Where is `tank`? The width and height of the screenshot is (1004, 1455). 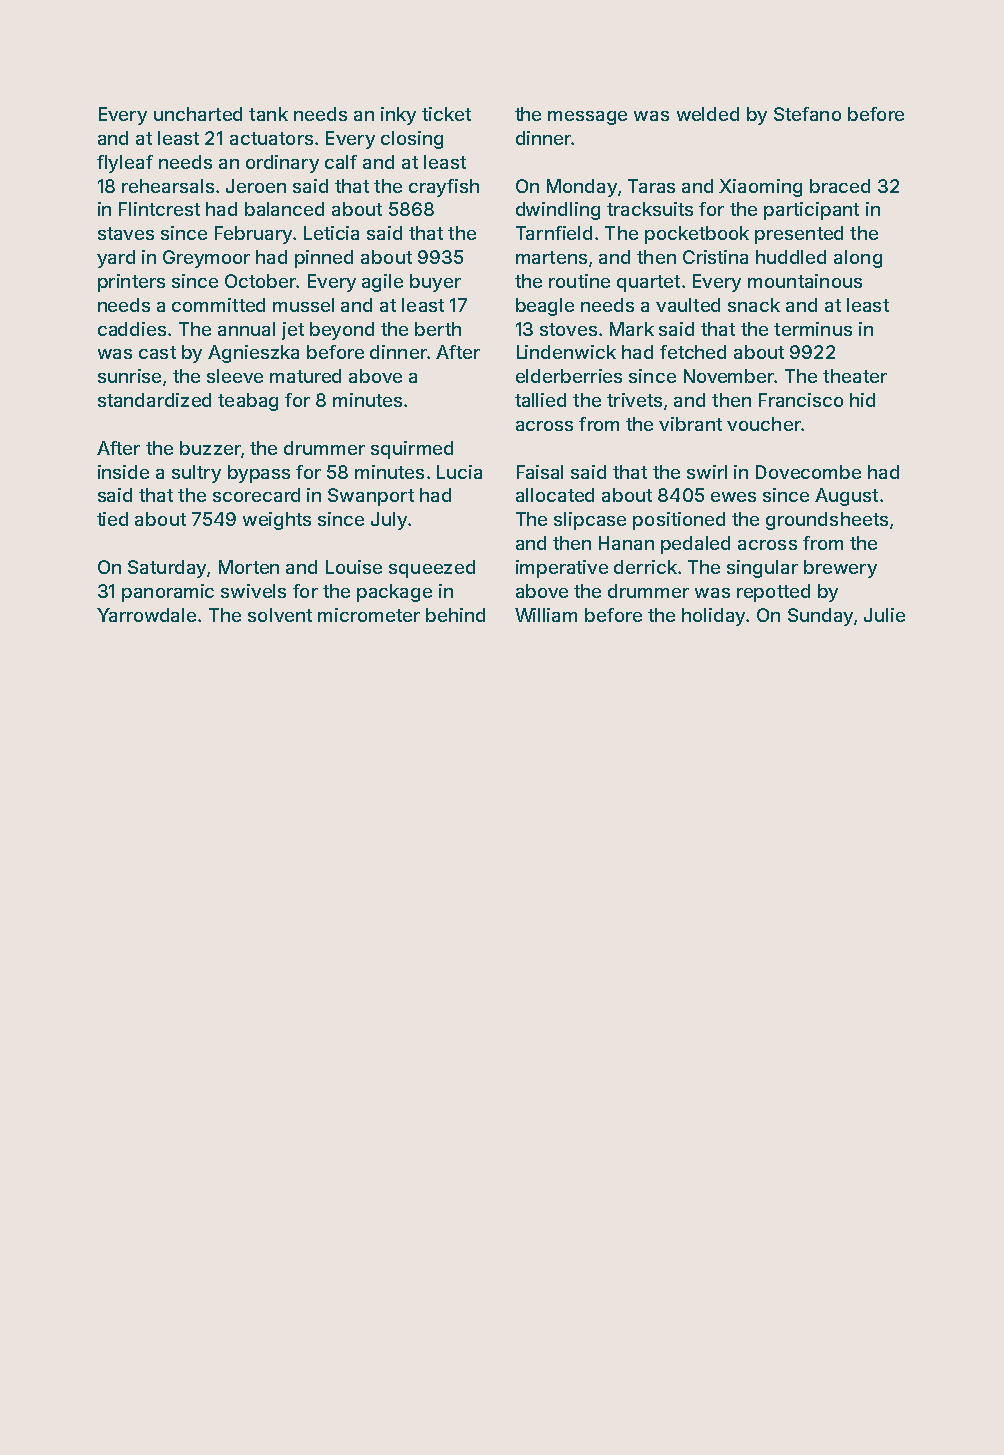
tank is located at coordinates (268, 114).
